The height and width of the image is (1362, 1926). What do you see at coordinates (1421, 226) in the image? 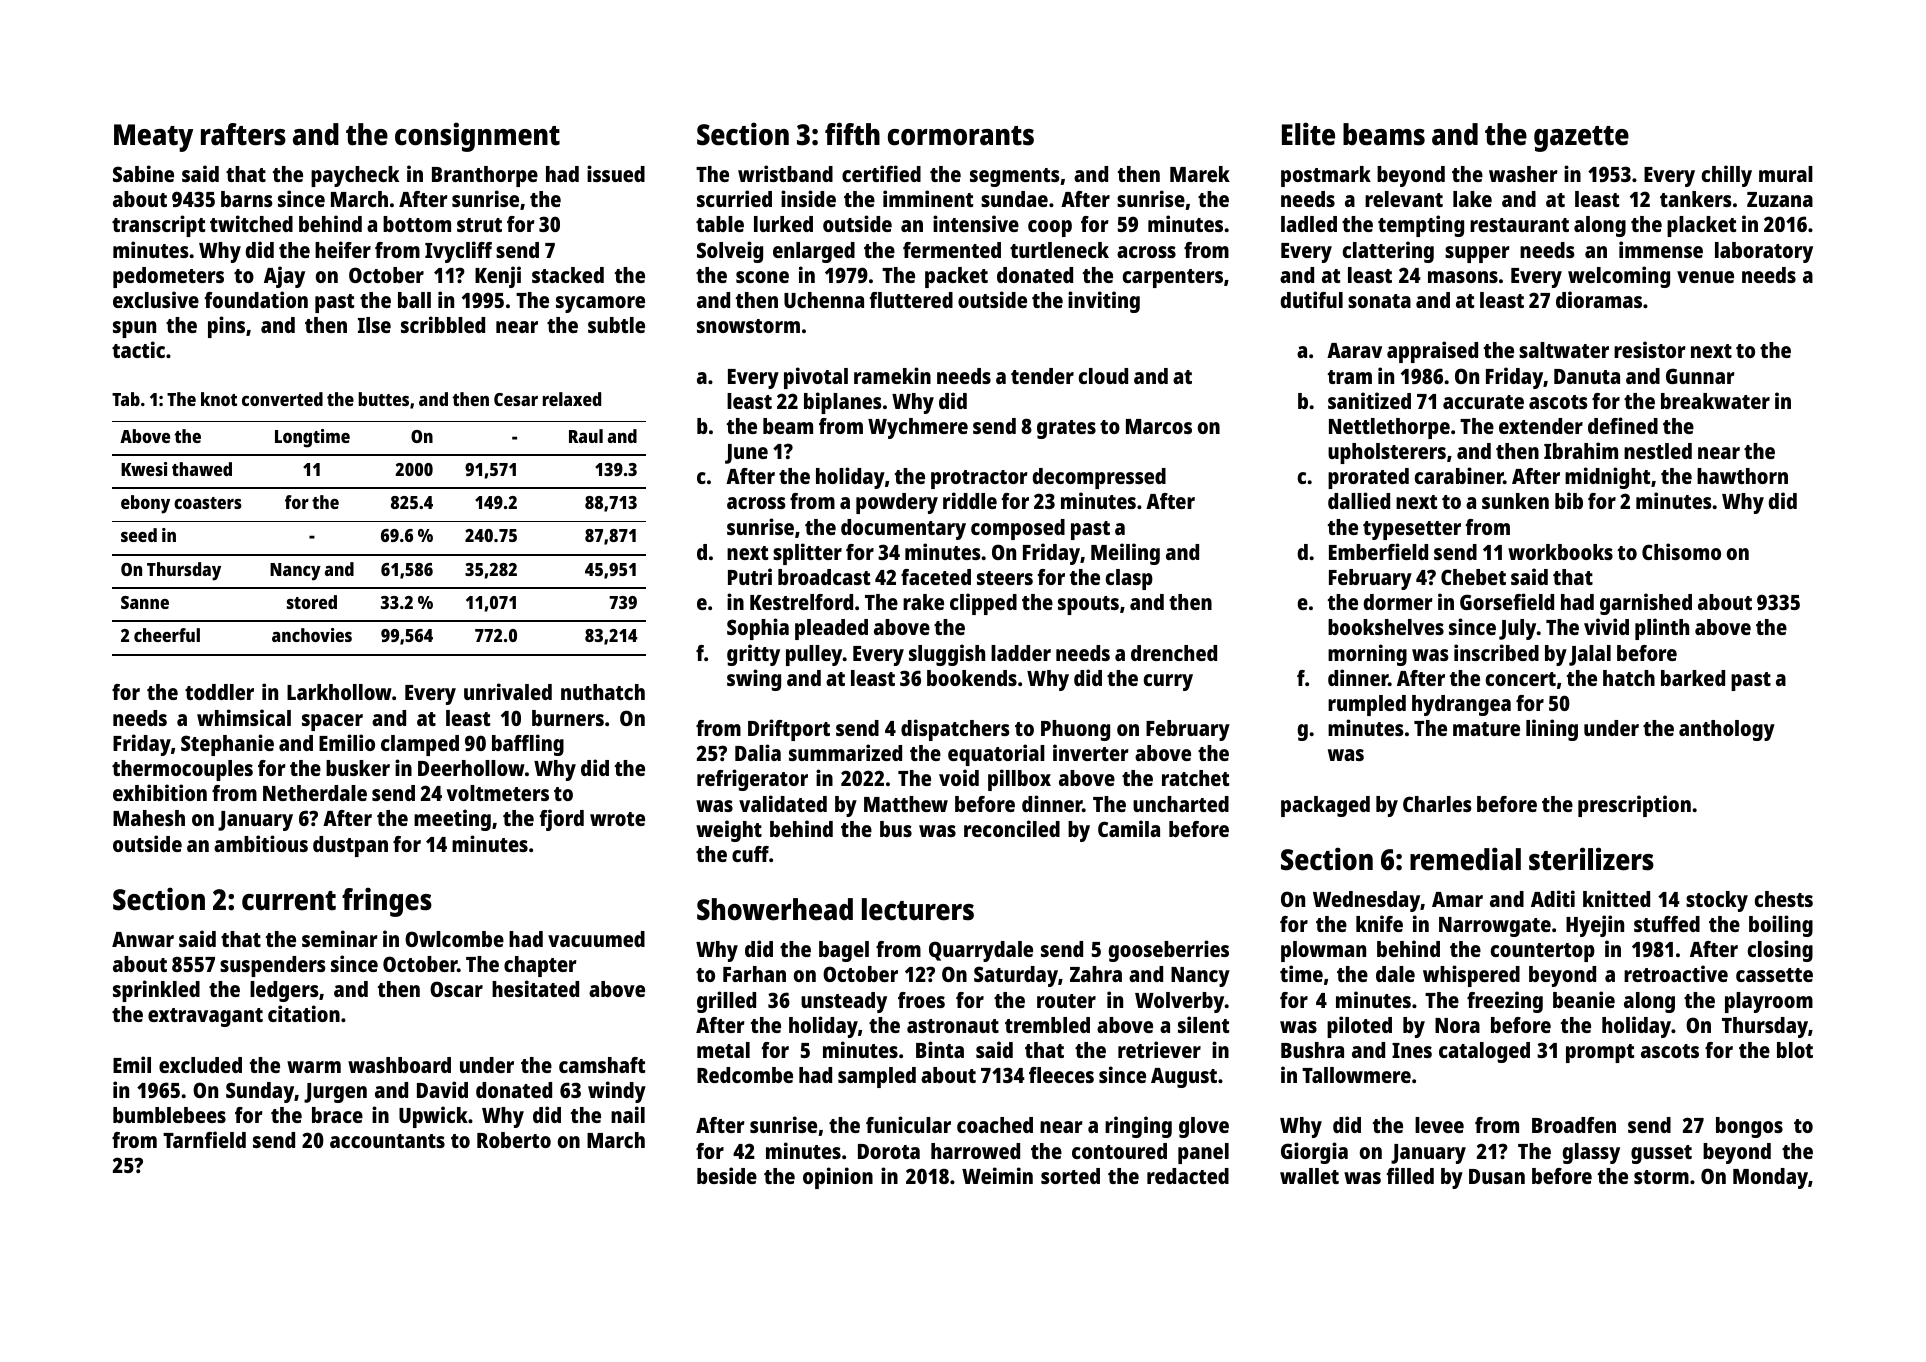
I see `tempting` at bounding box center [1421, 226].
